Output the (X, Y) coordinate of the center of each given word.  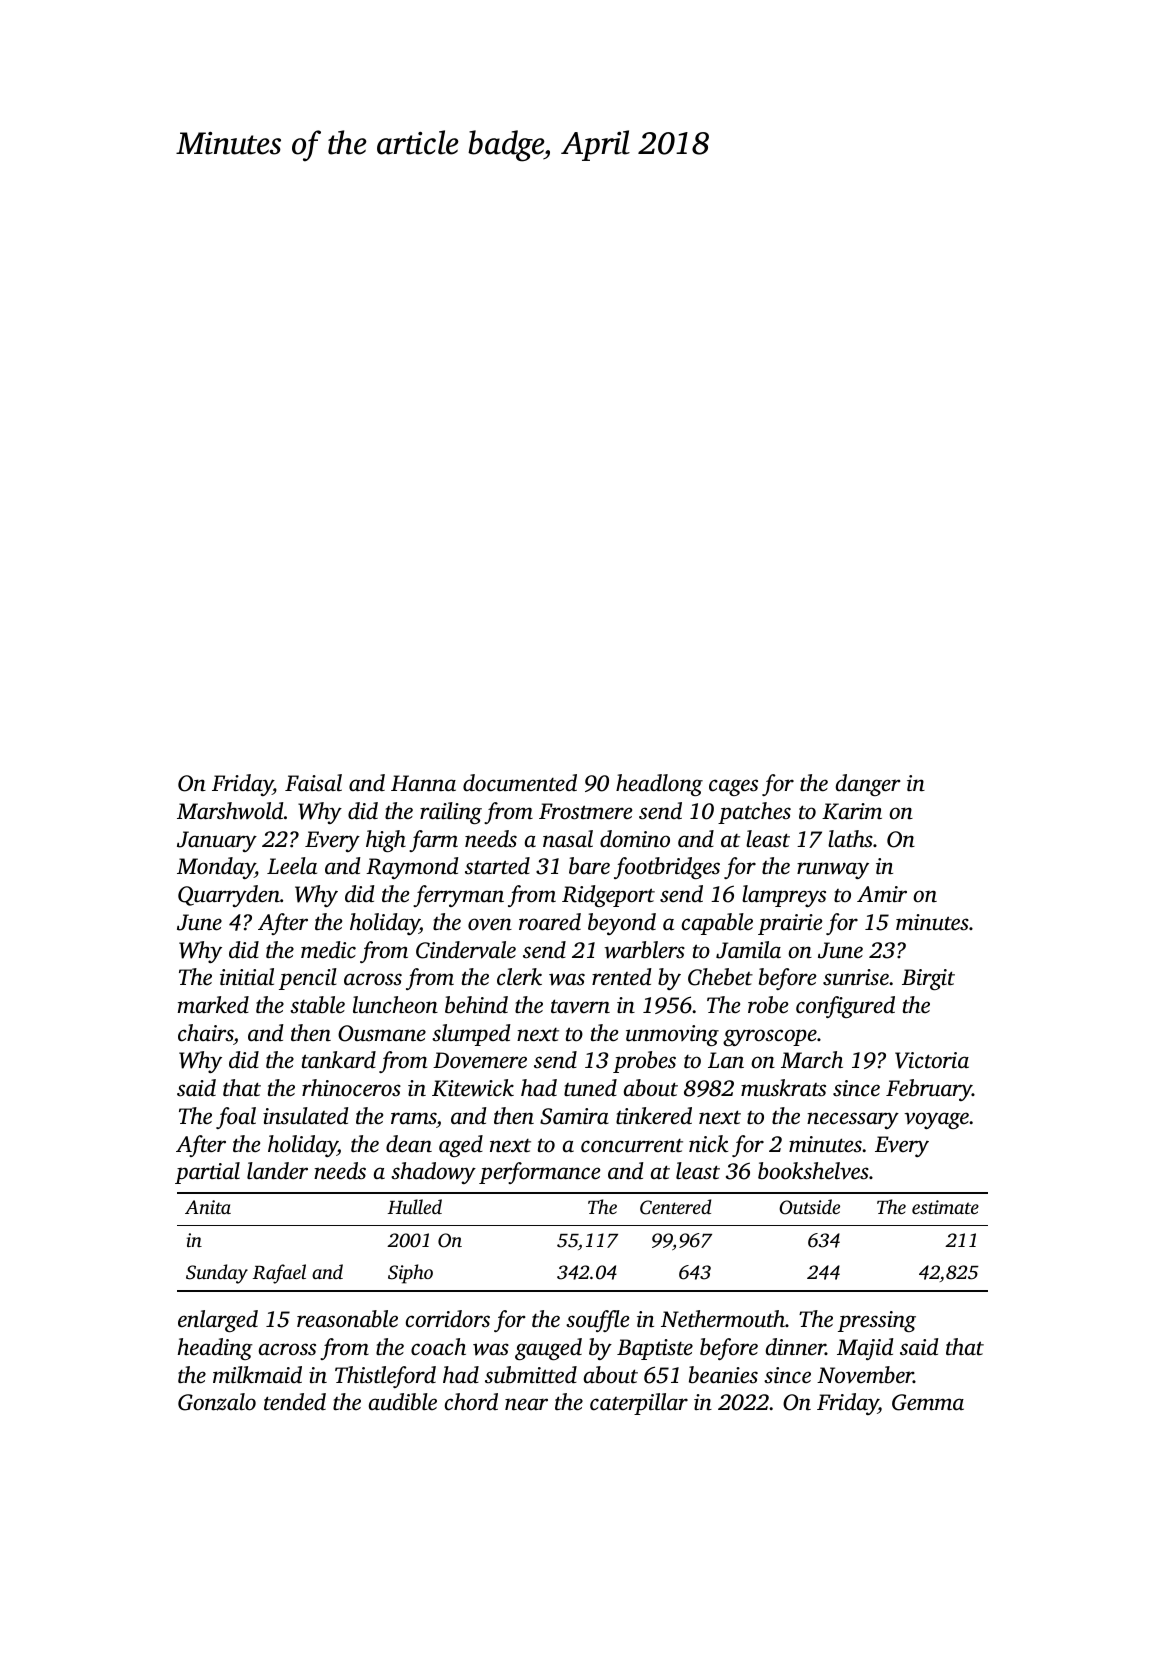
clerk (519, 977)
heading (215, 1349)
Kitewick (473, 1088)
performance (539, 1173)
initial (247, 977)
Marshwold (230, 811)
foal (236, 1118)
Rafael (279, 1274)
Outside (809, 1207)
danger (868, 785)
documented (520, 783)
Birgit (928, 979)
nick (708, 1144)
